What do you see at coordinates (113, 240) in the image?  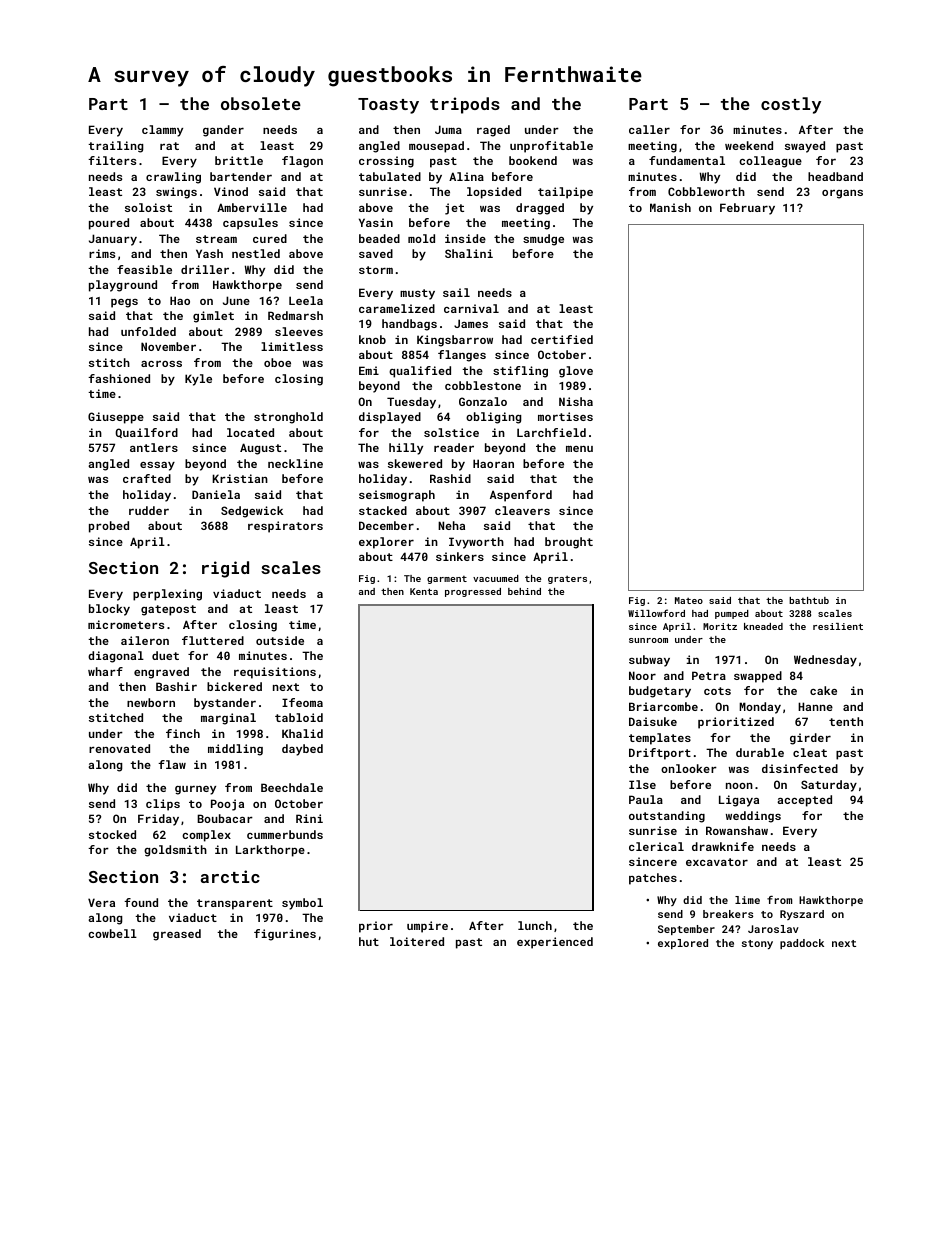 I see `January` at bounding box center [113, 240].
